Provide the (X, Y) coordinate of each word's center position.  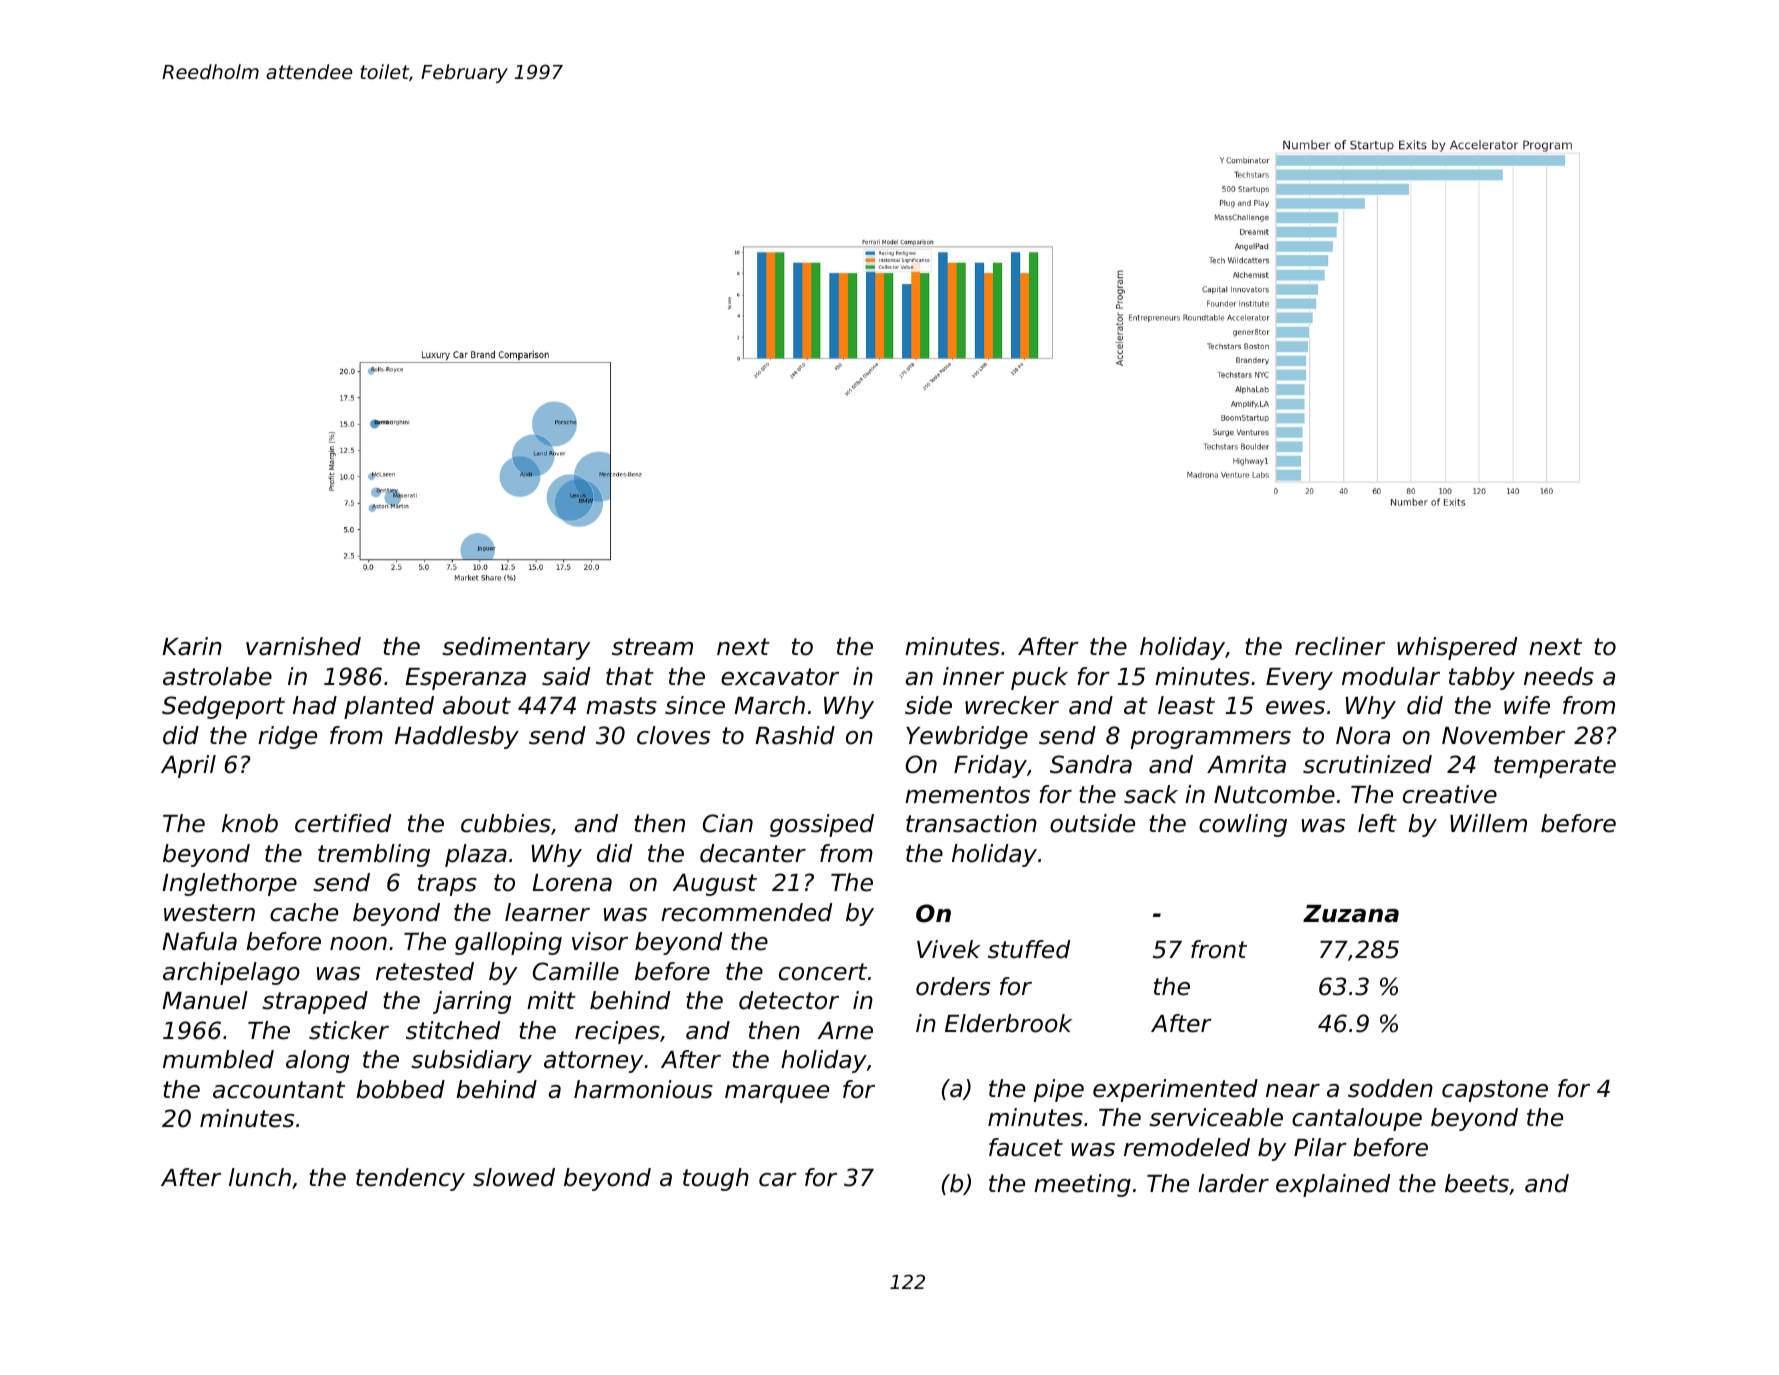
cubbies (506, 823)
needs (1559, 676)
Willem (1488, 823)
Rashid (795, 735)
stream (652, 647)
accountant (279, 1090)
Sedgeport (223, 707)
